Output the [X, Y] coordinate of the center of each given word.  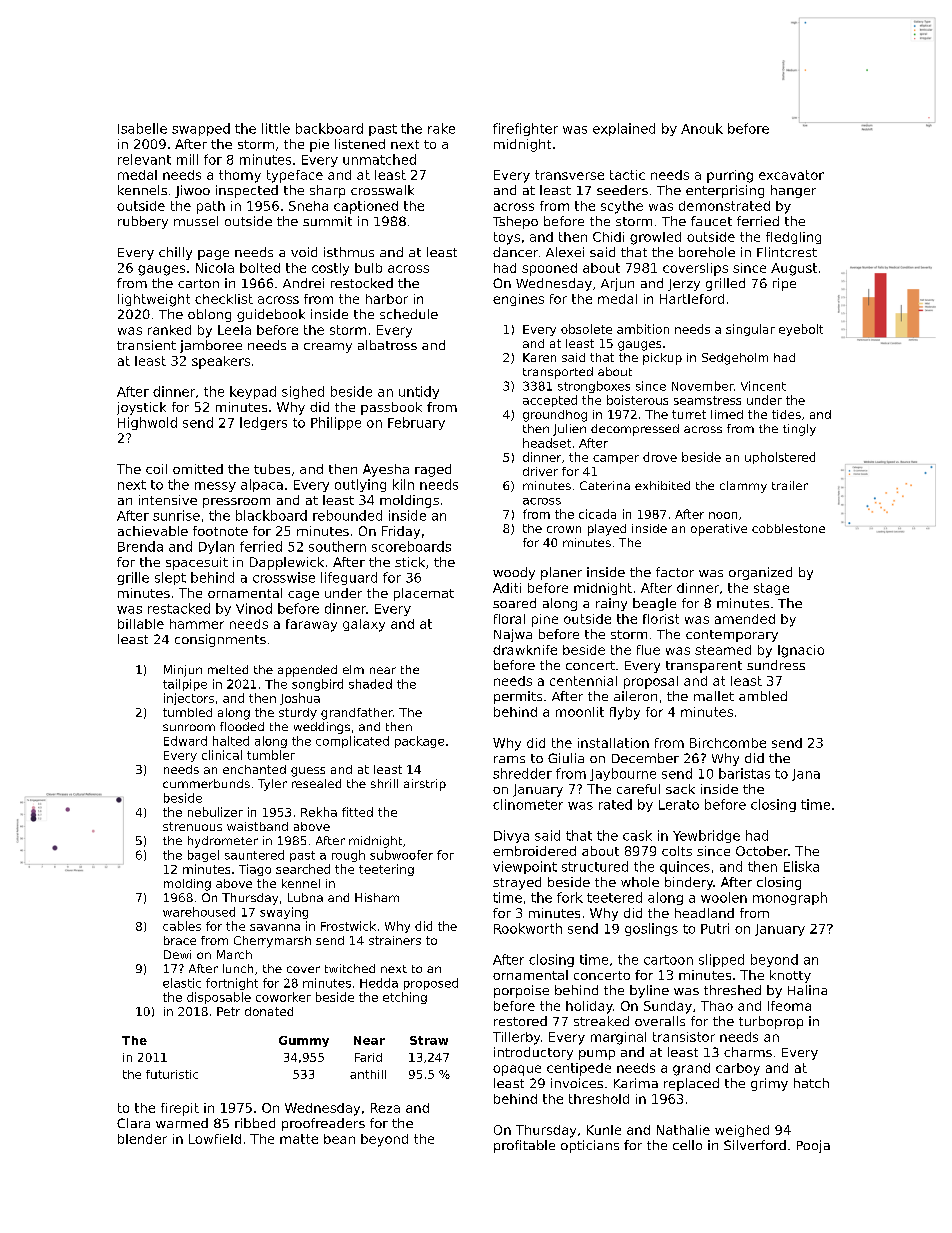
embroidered [534, 851]
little [276, 128]
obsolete [586, 329]
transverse [569, 175]
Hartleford [692, 299]
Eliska [801, 866]
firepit [180, 1109]
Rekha [319, 812]
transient [146, 345]
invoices [577, 1083]
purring [730, 176]
